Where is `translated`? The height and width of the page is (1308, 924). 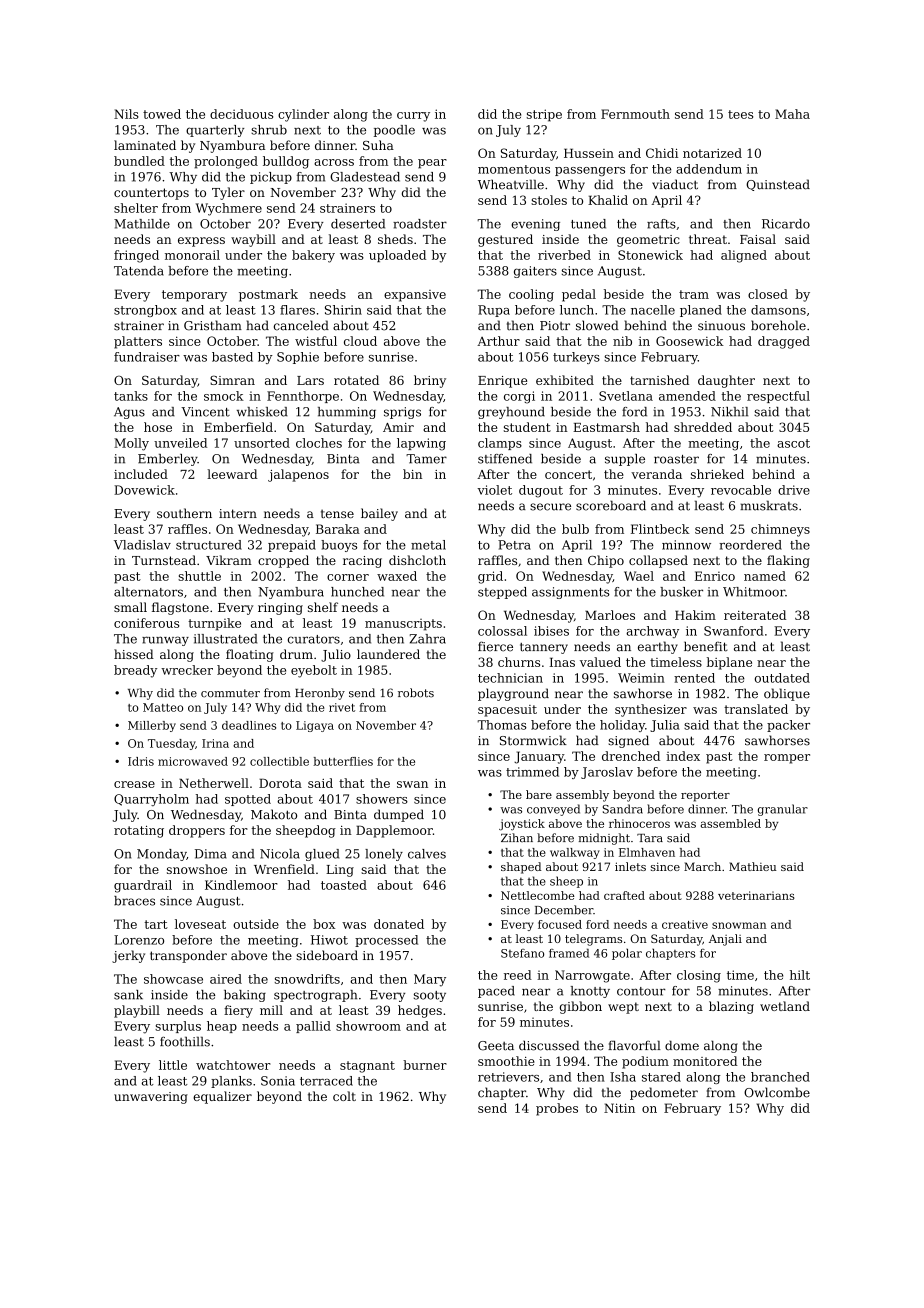
translated is located at coordinates (756, 709).
